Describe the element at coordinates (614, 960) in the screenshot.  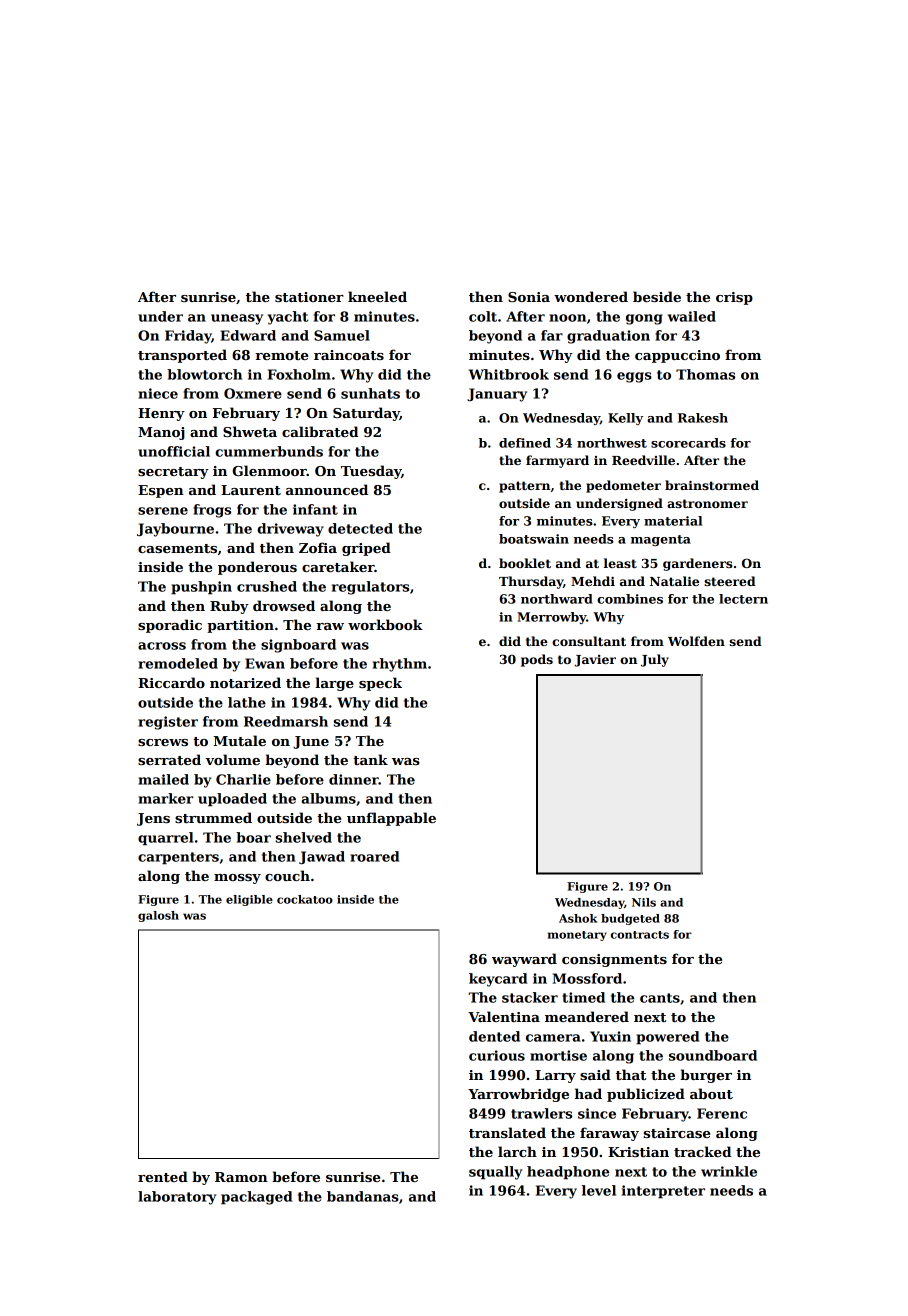
I see `consignments` at that location.
